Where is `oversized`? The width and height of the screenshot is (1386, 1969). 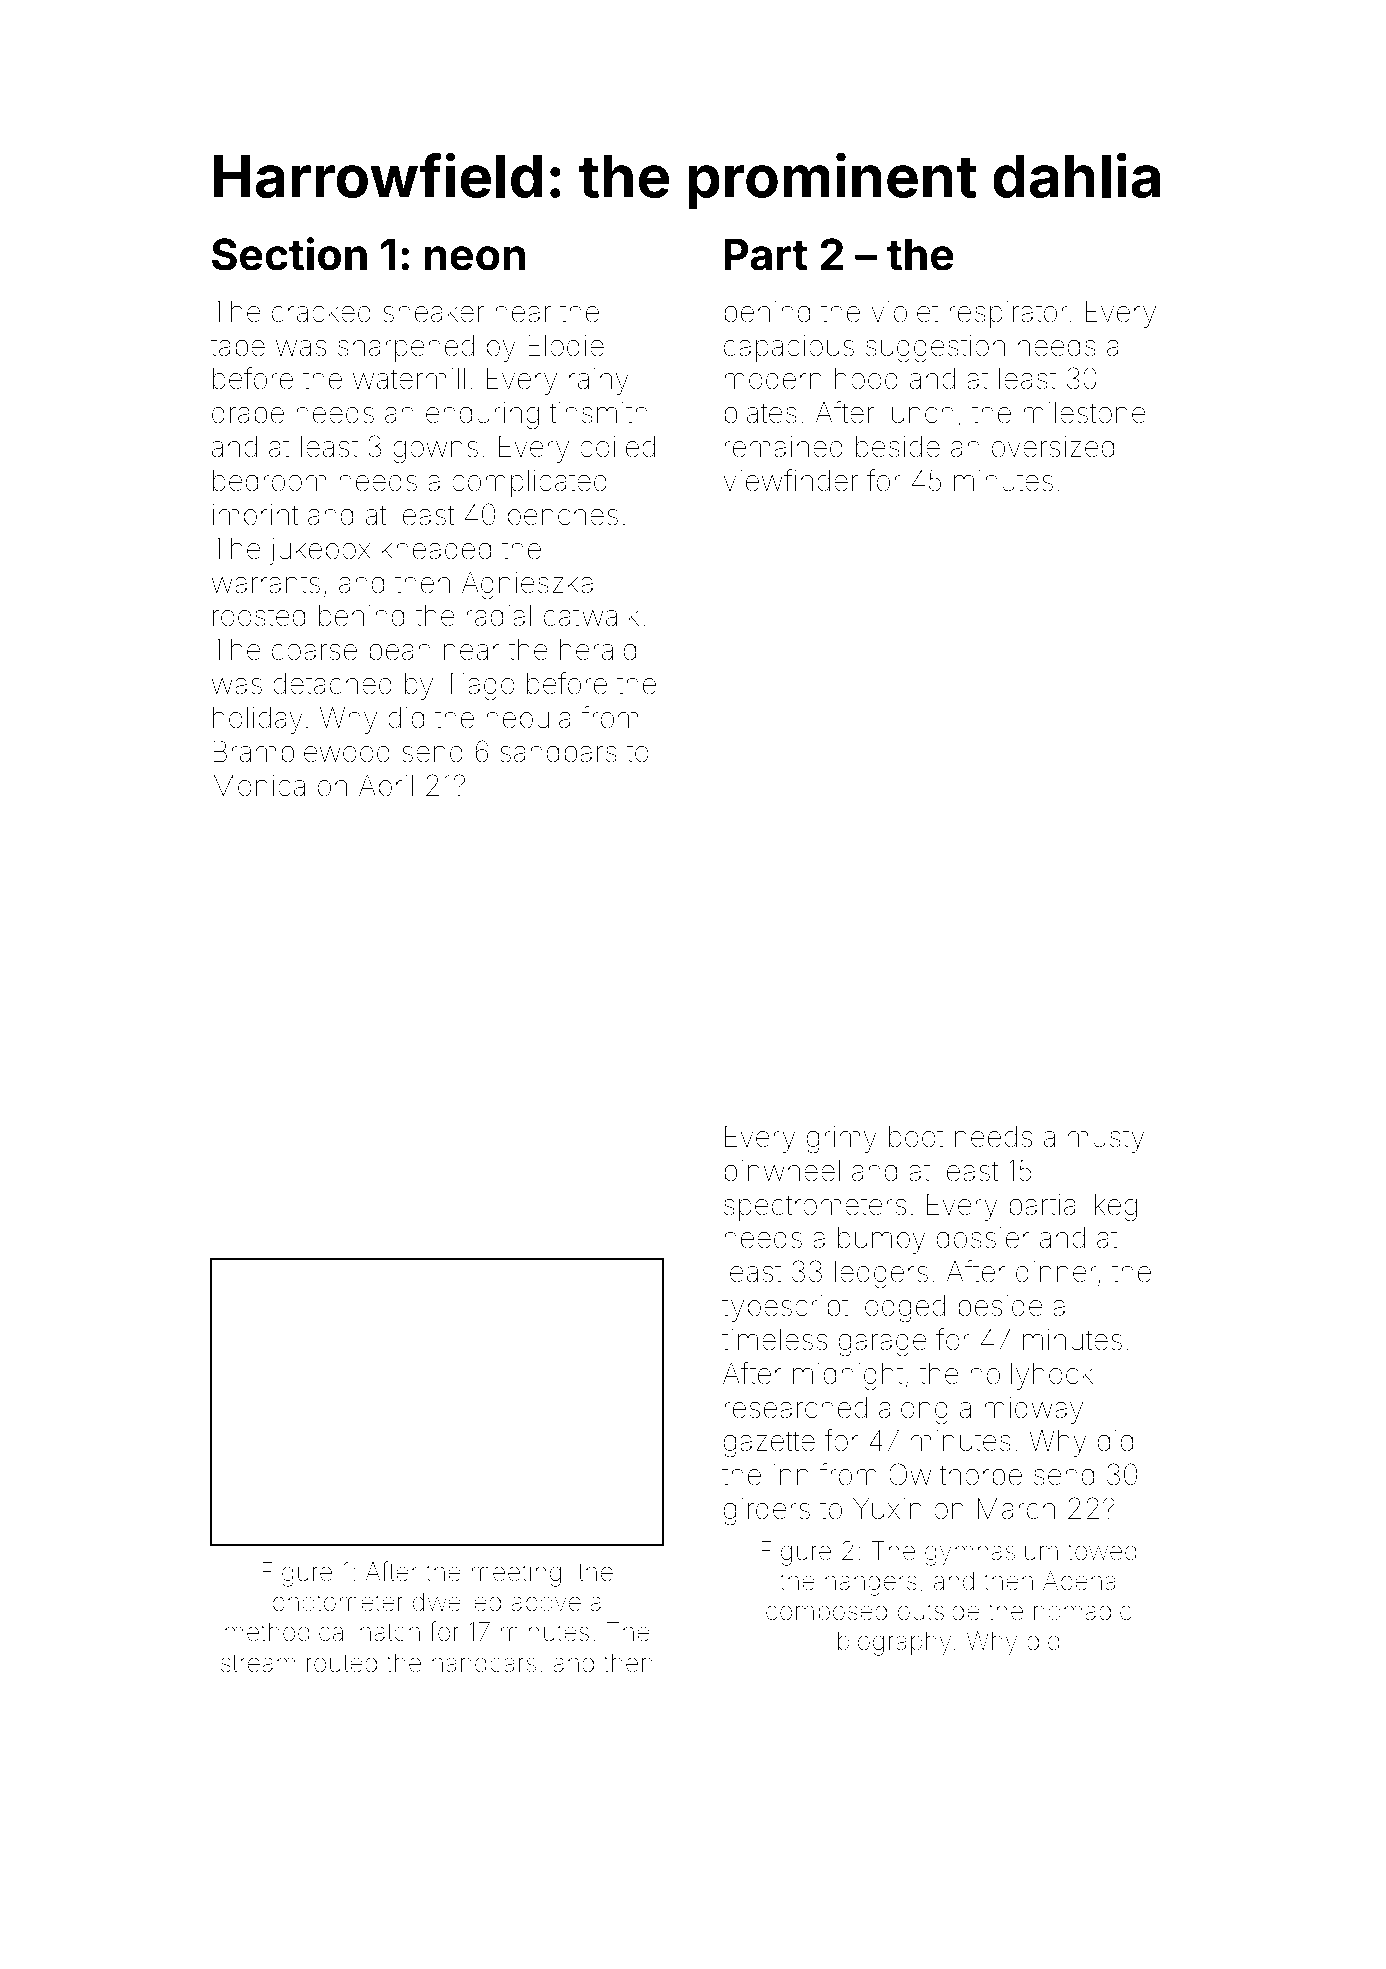
oversized is located at coordinates (1053, 447).
